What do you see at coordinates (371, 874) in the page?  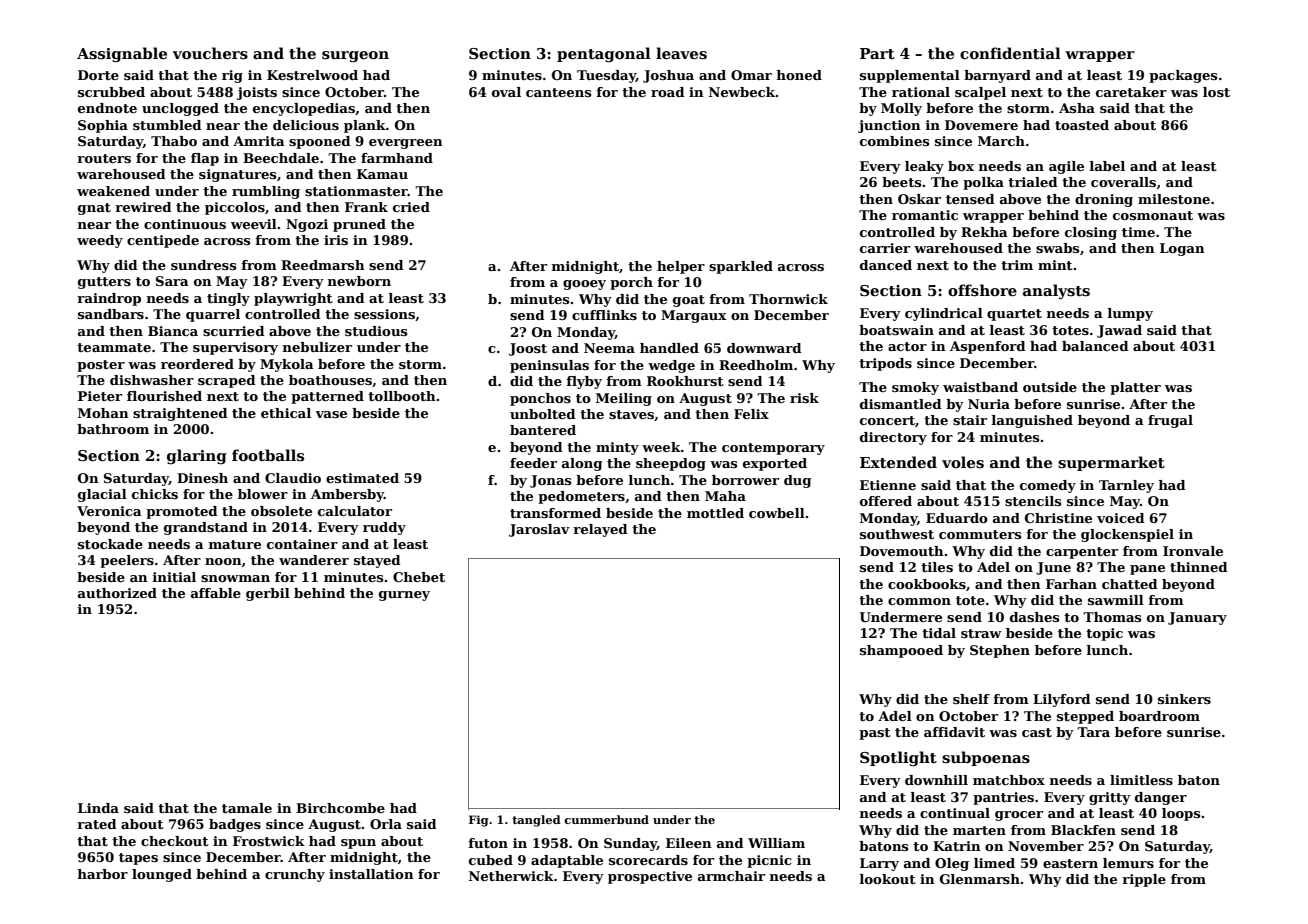 I see `installation` at bounding box center [371, 874].
